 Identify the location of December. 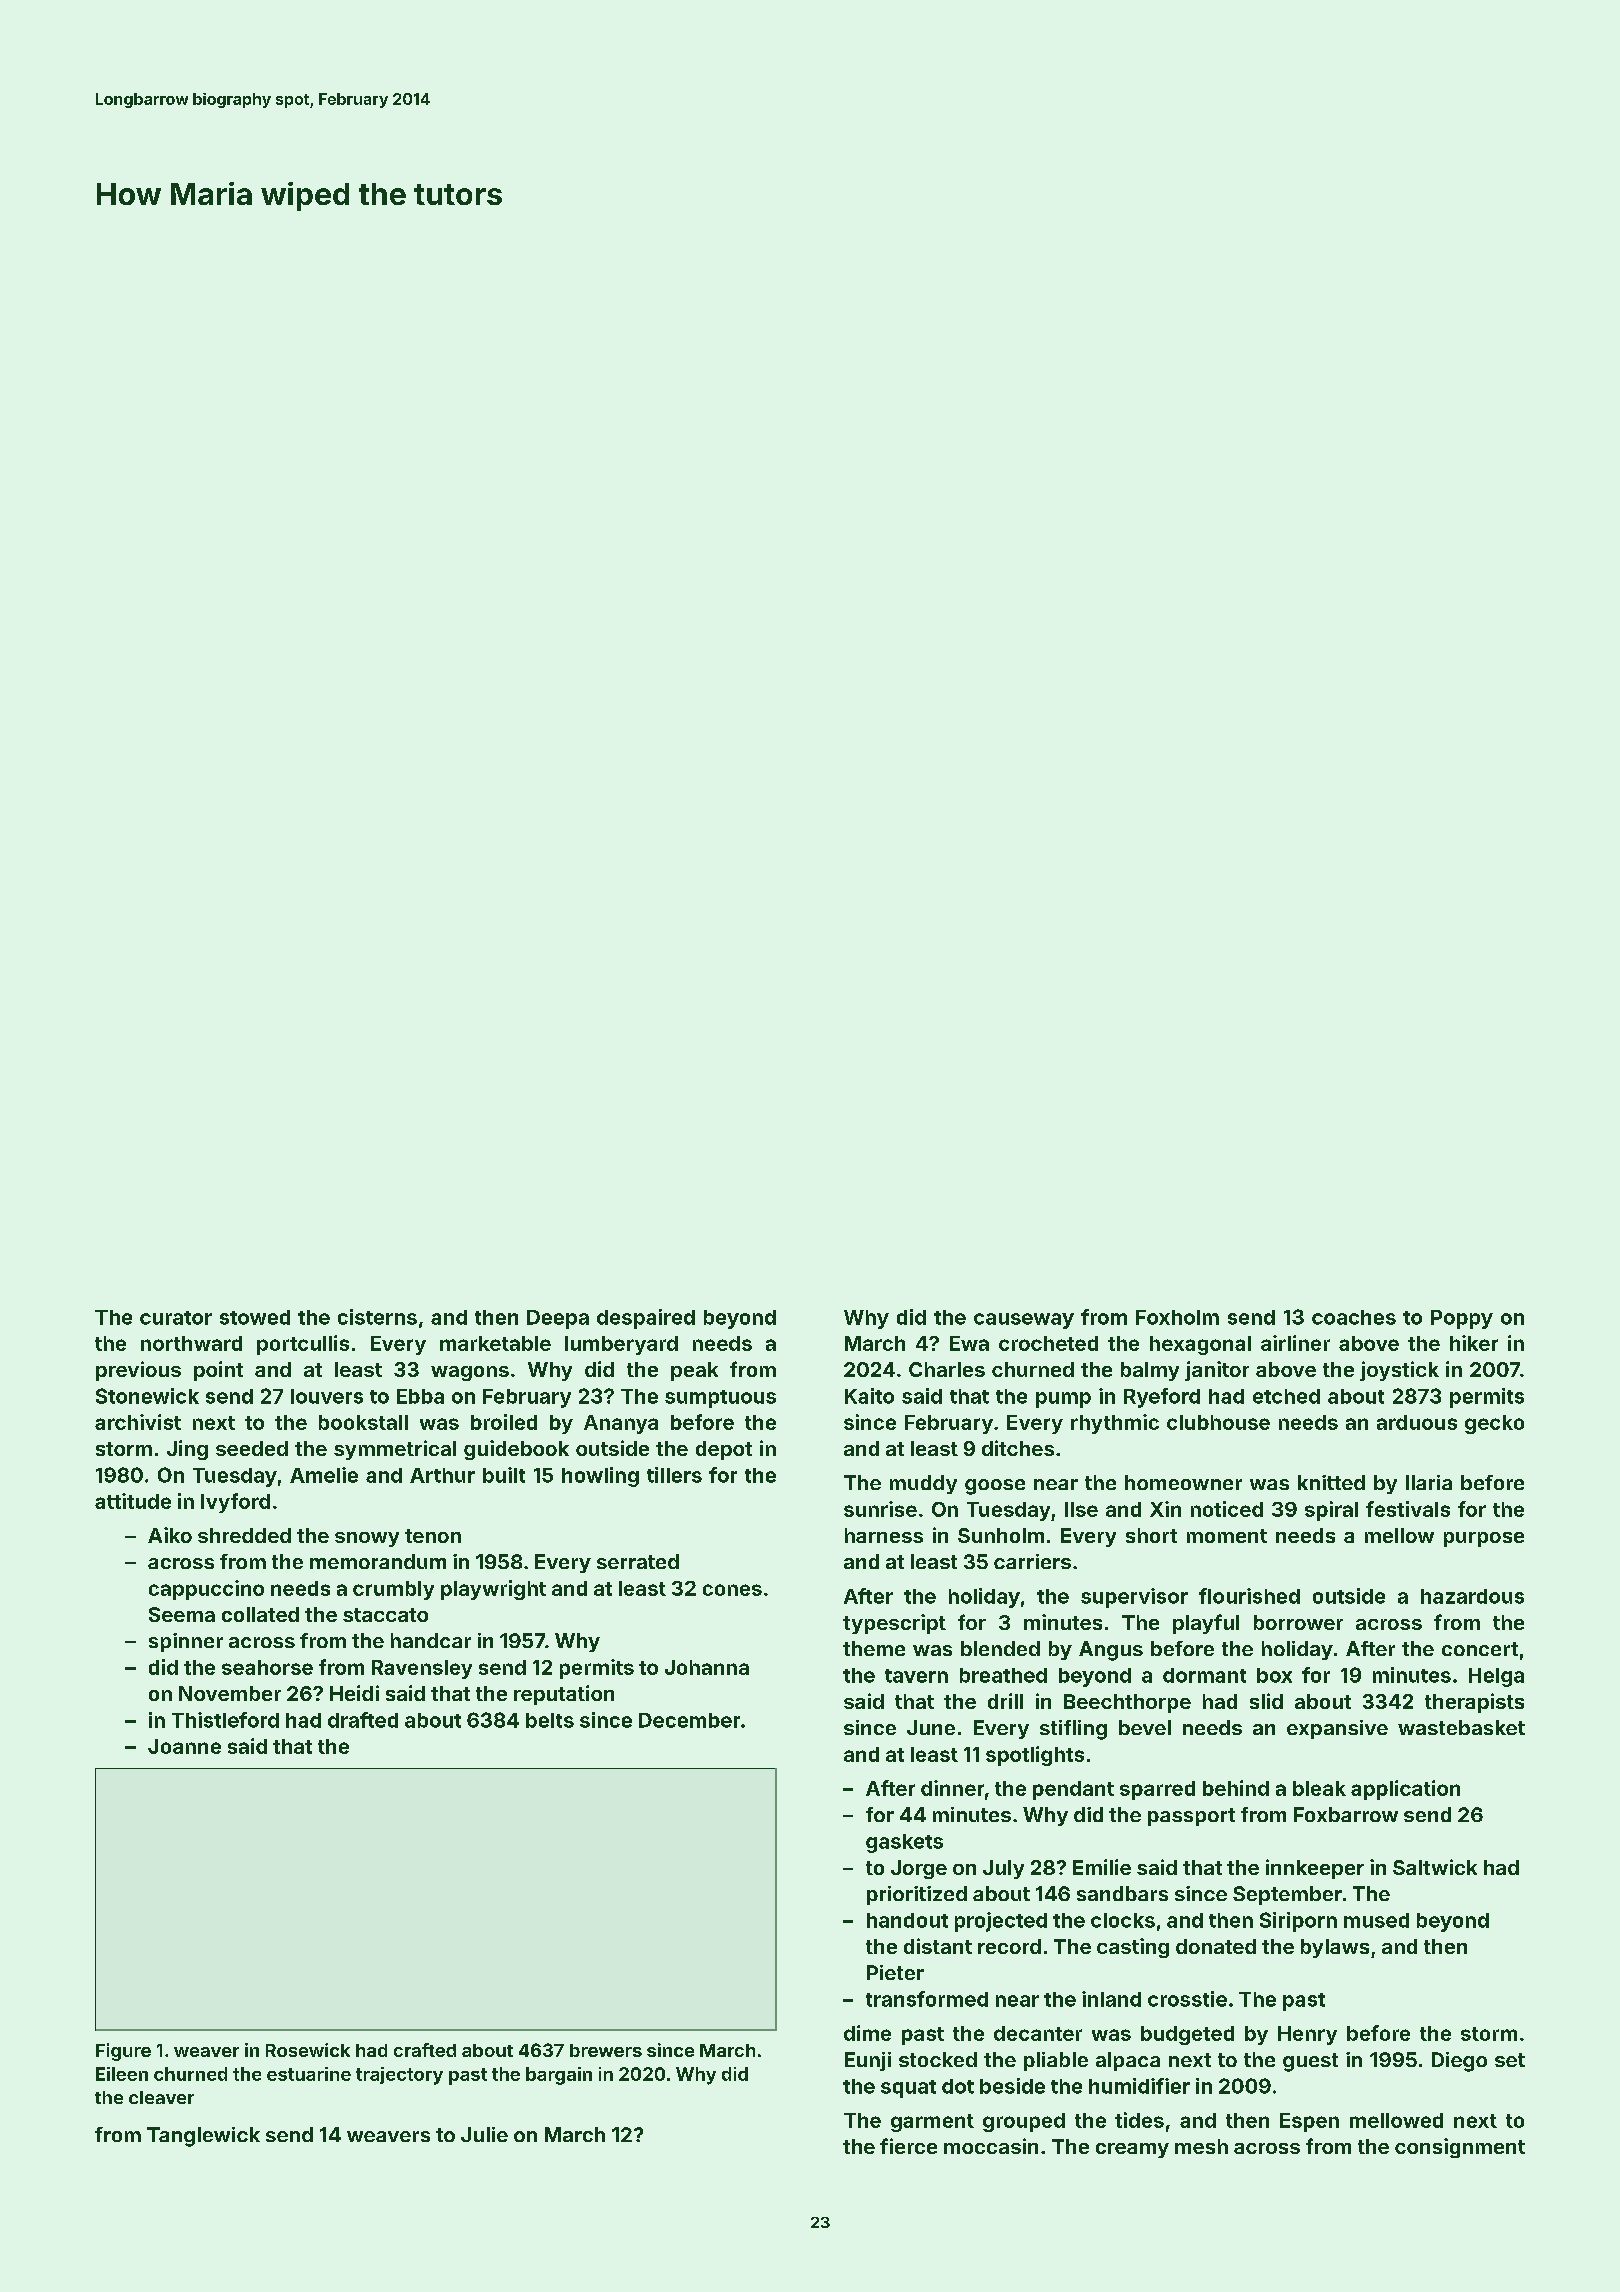
(689, 1720).
